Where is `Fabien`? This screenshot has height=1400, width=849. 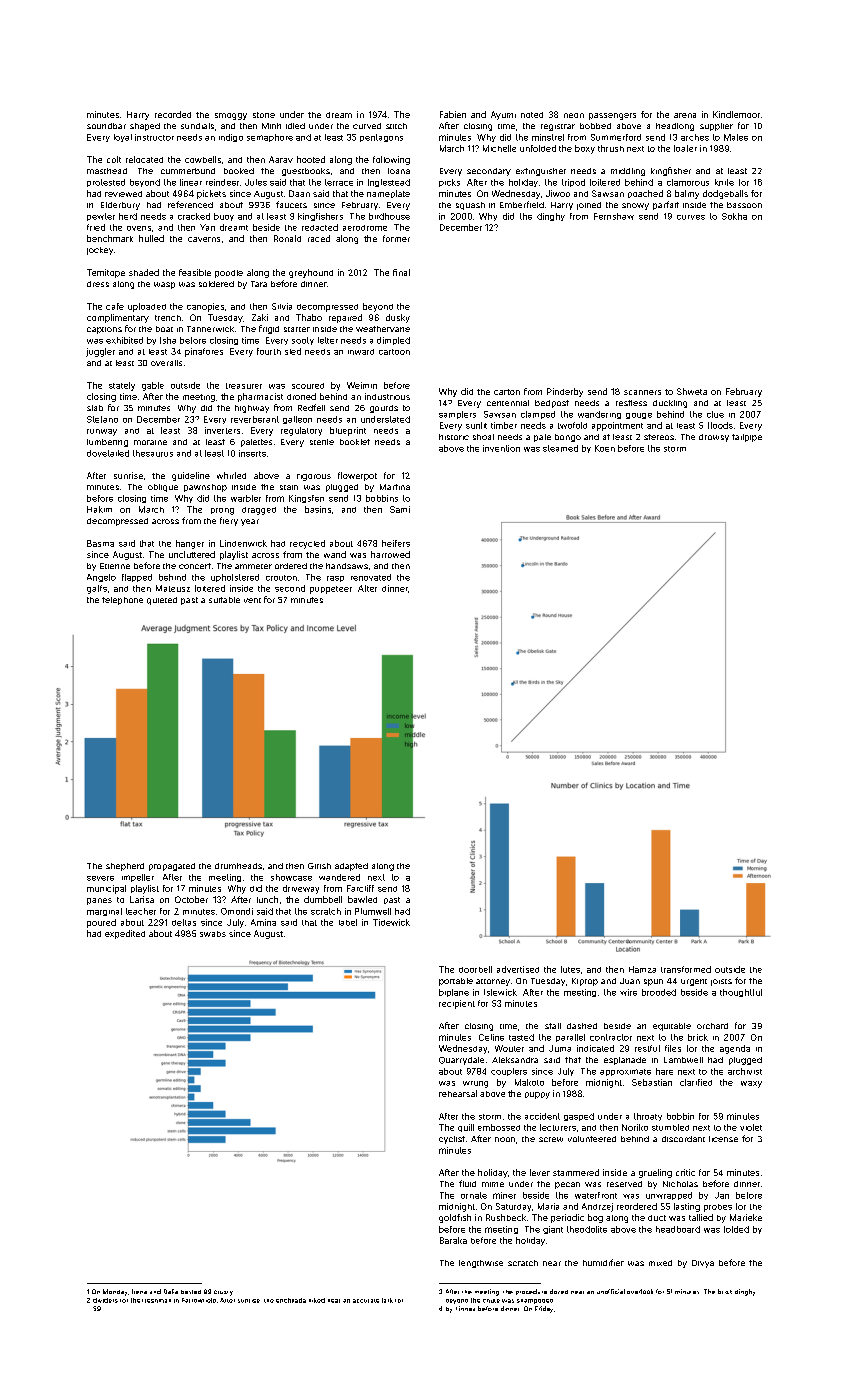 Fabien is located at coordinates (453, 114).
